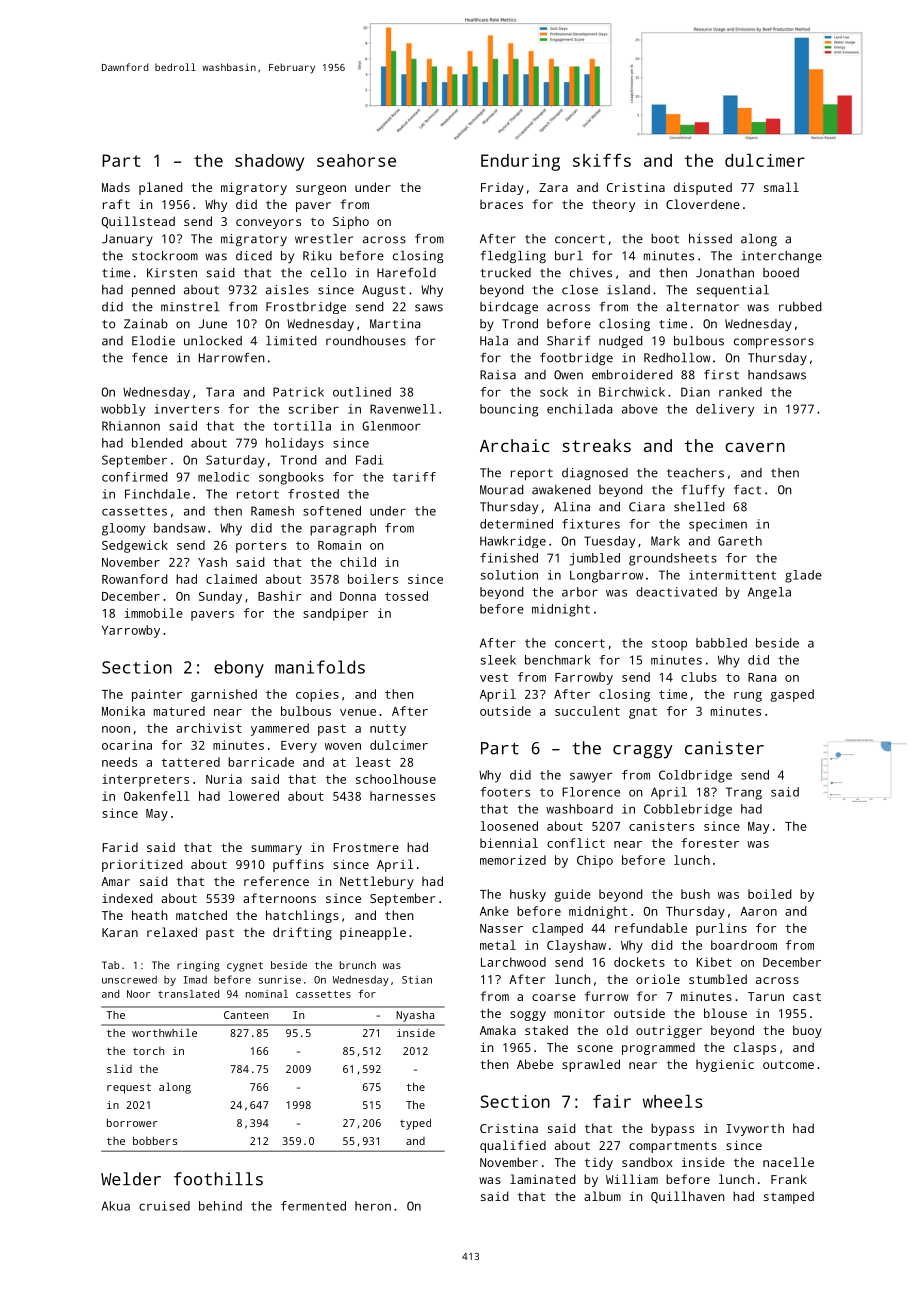  I want to click on boot, so click(665, 239).
